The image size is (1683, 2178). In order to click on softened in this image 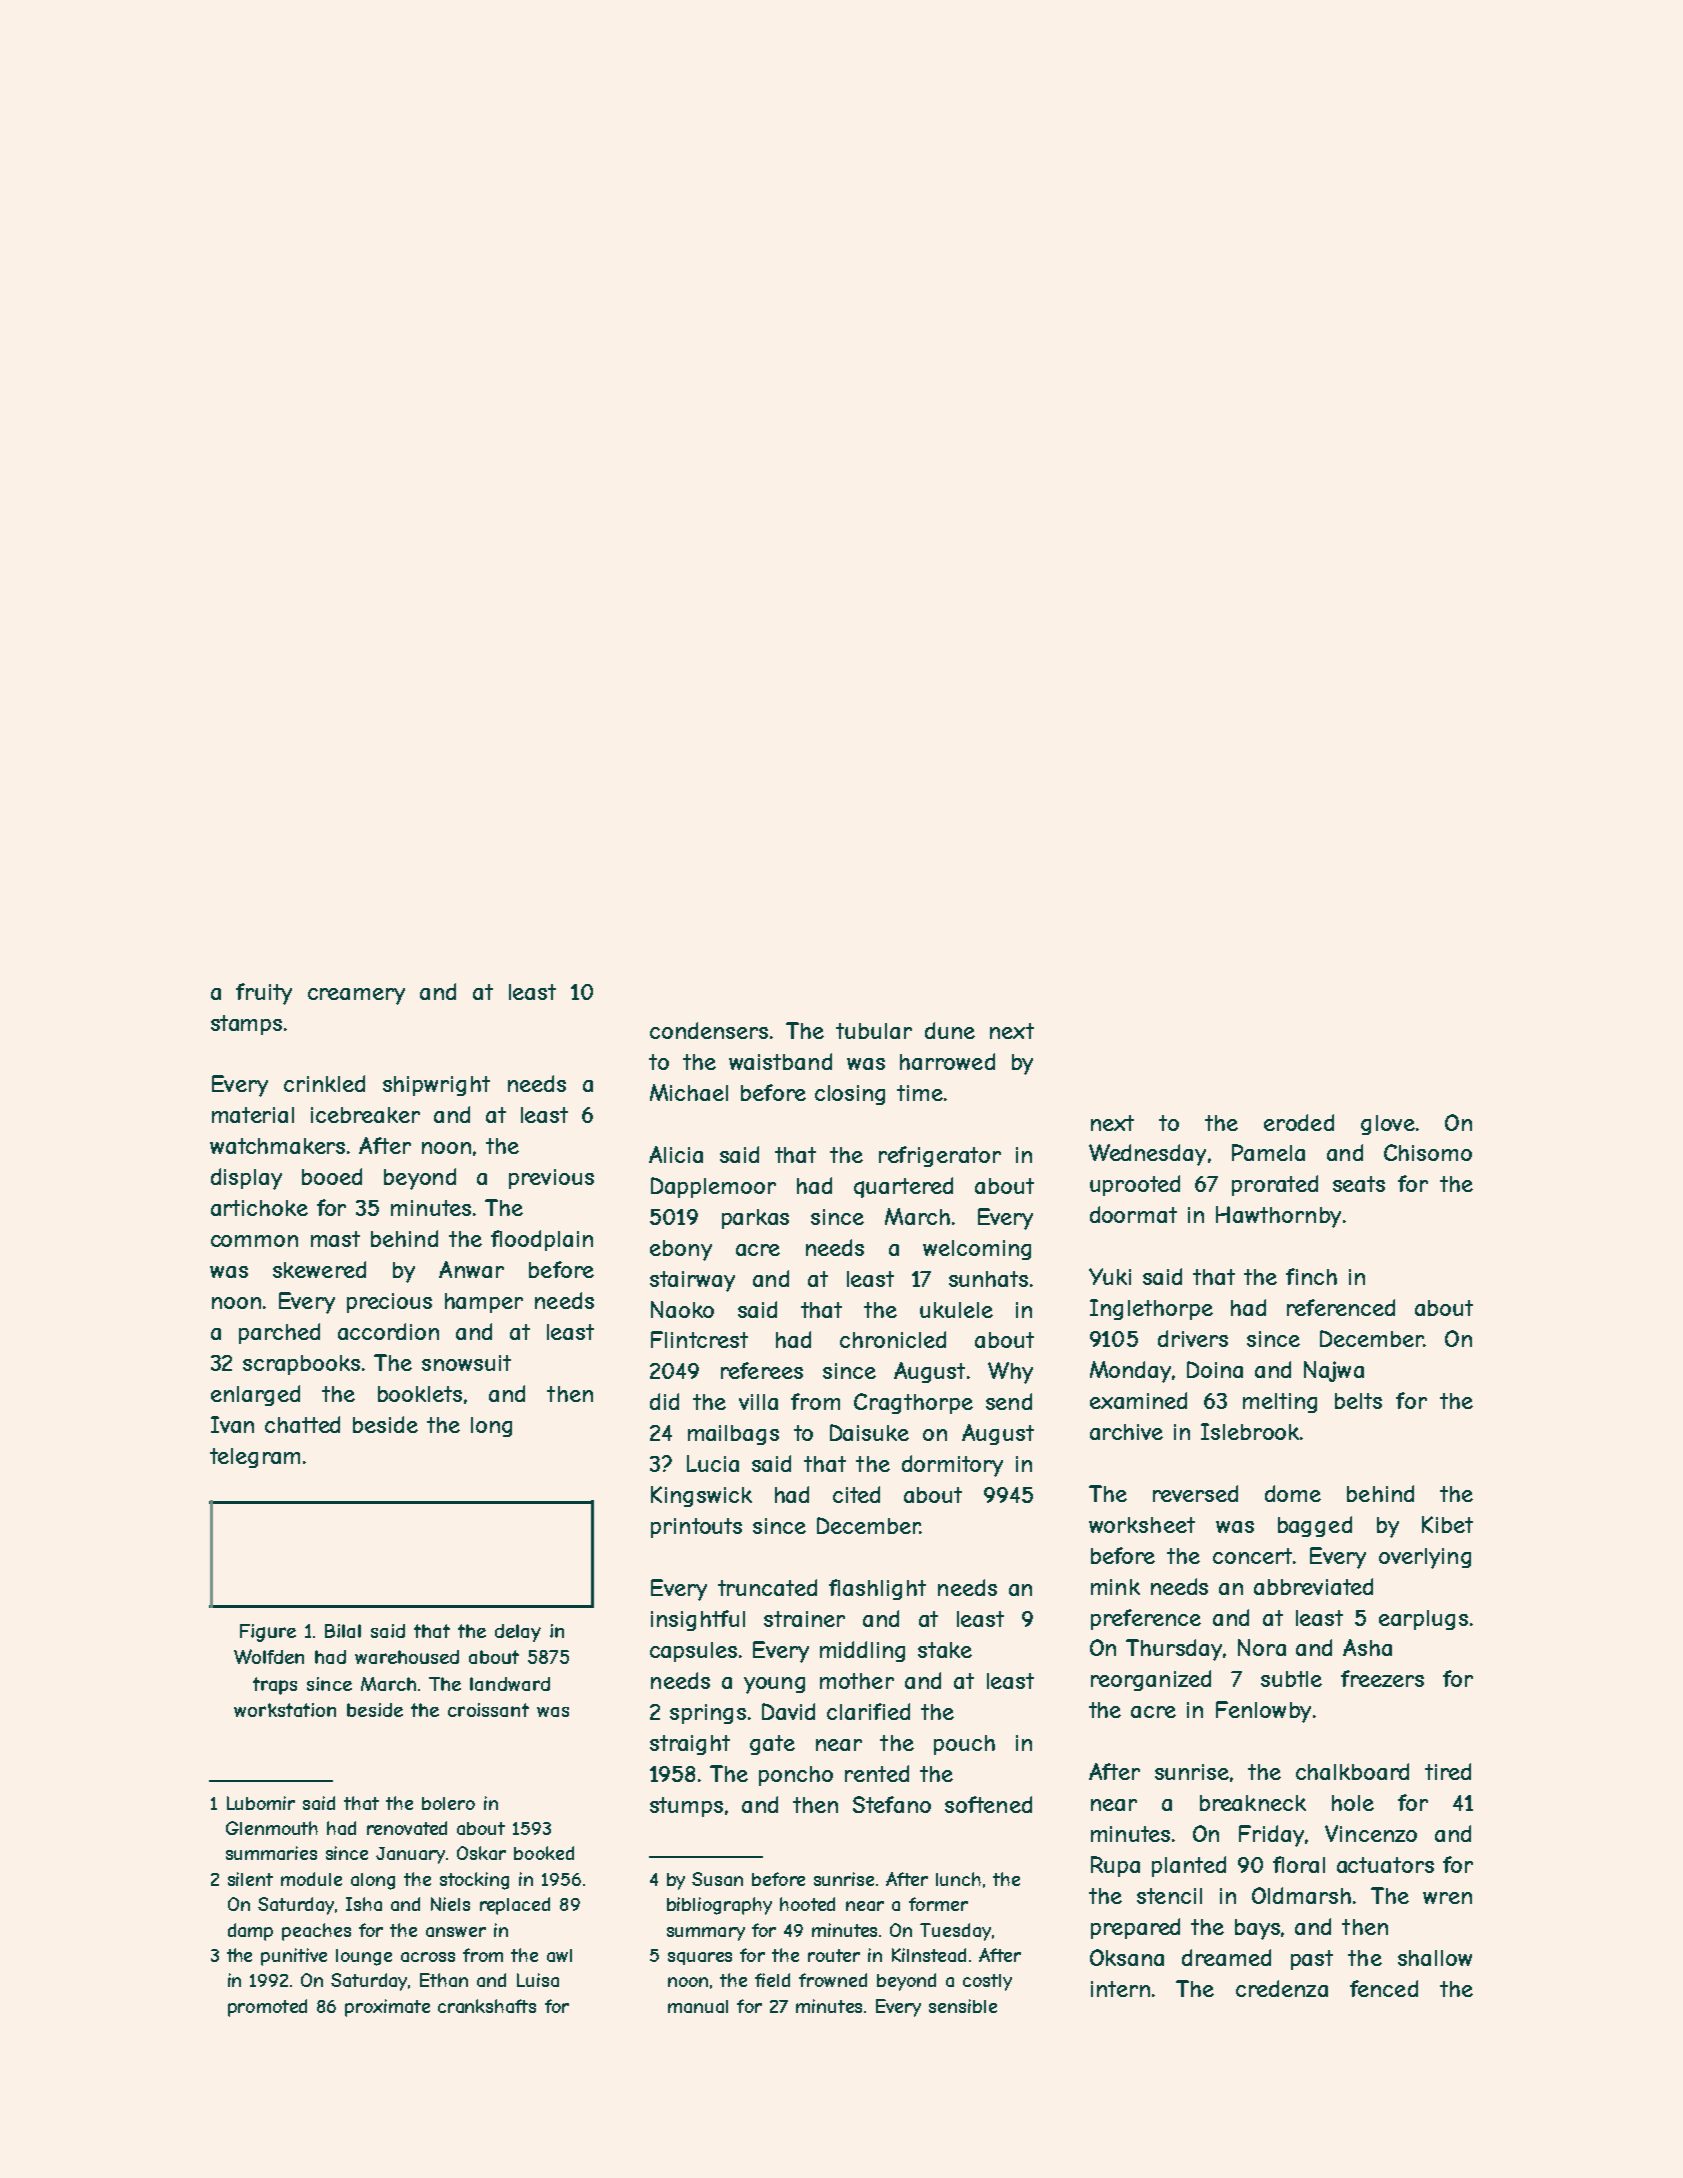, I will do `click(988, 1804)`.
